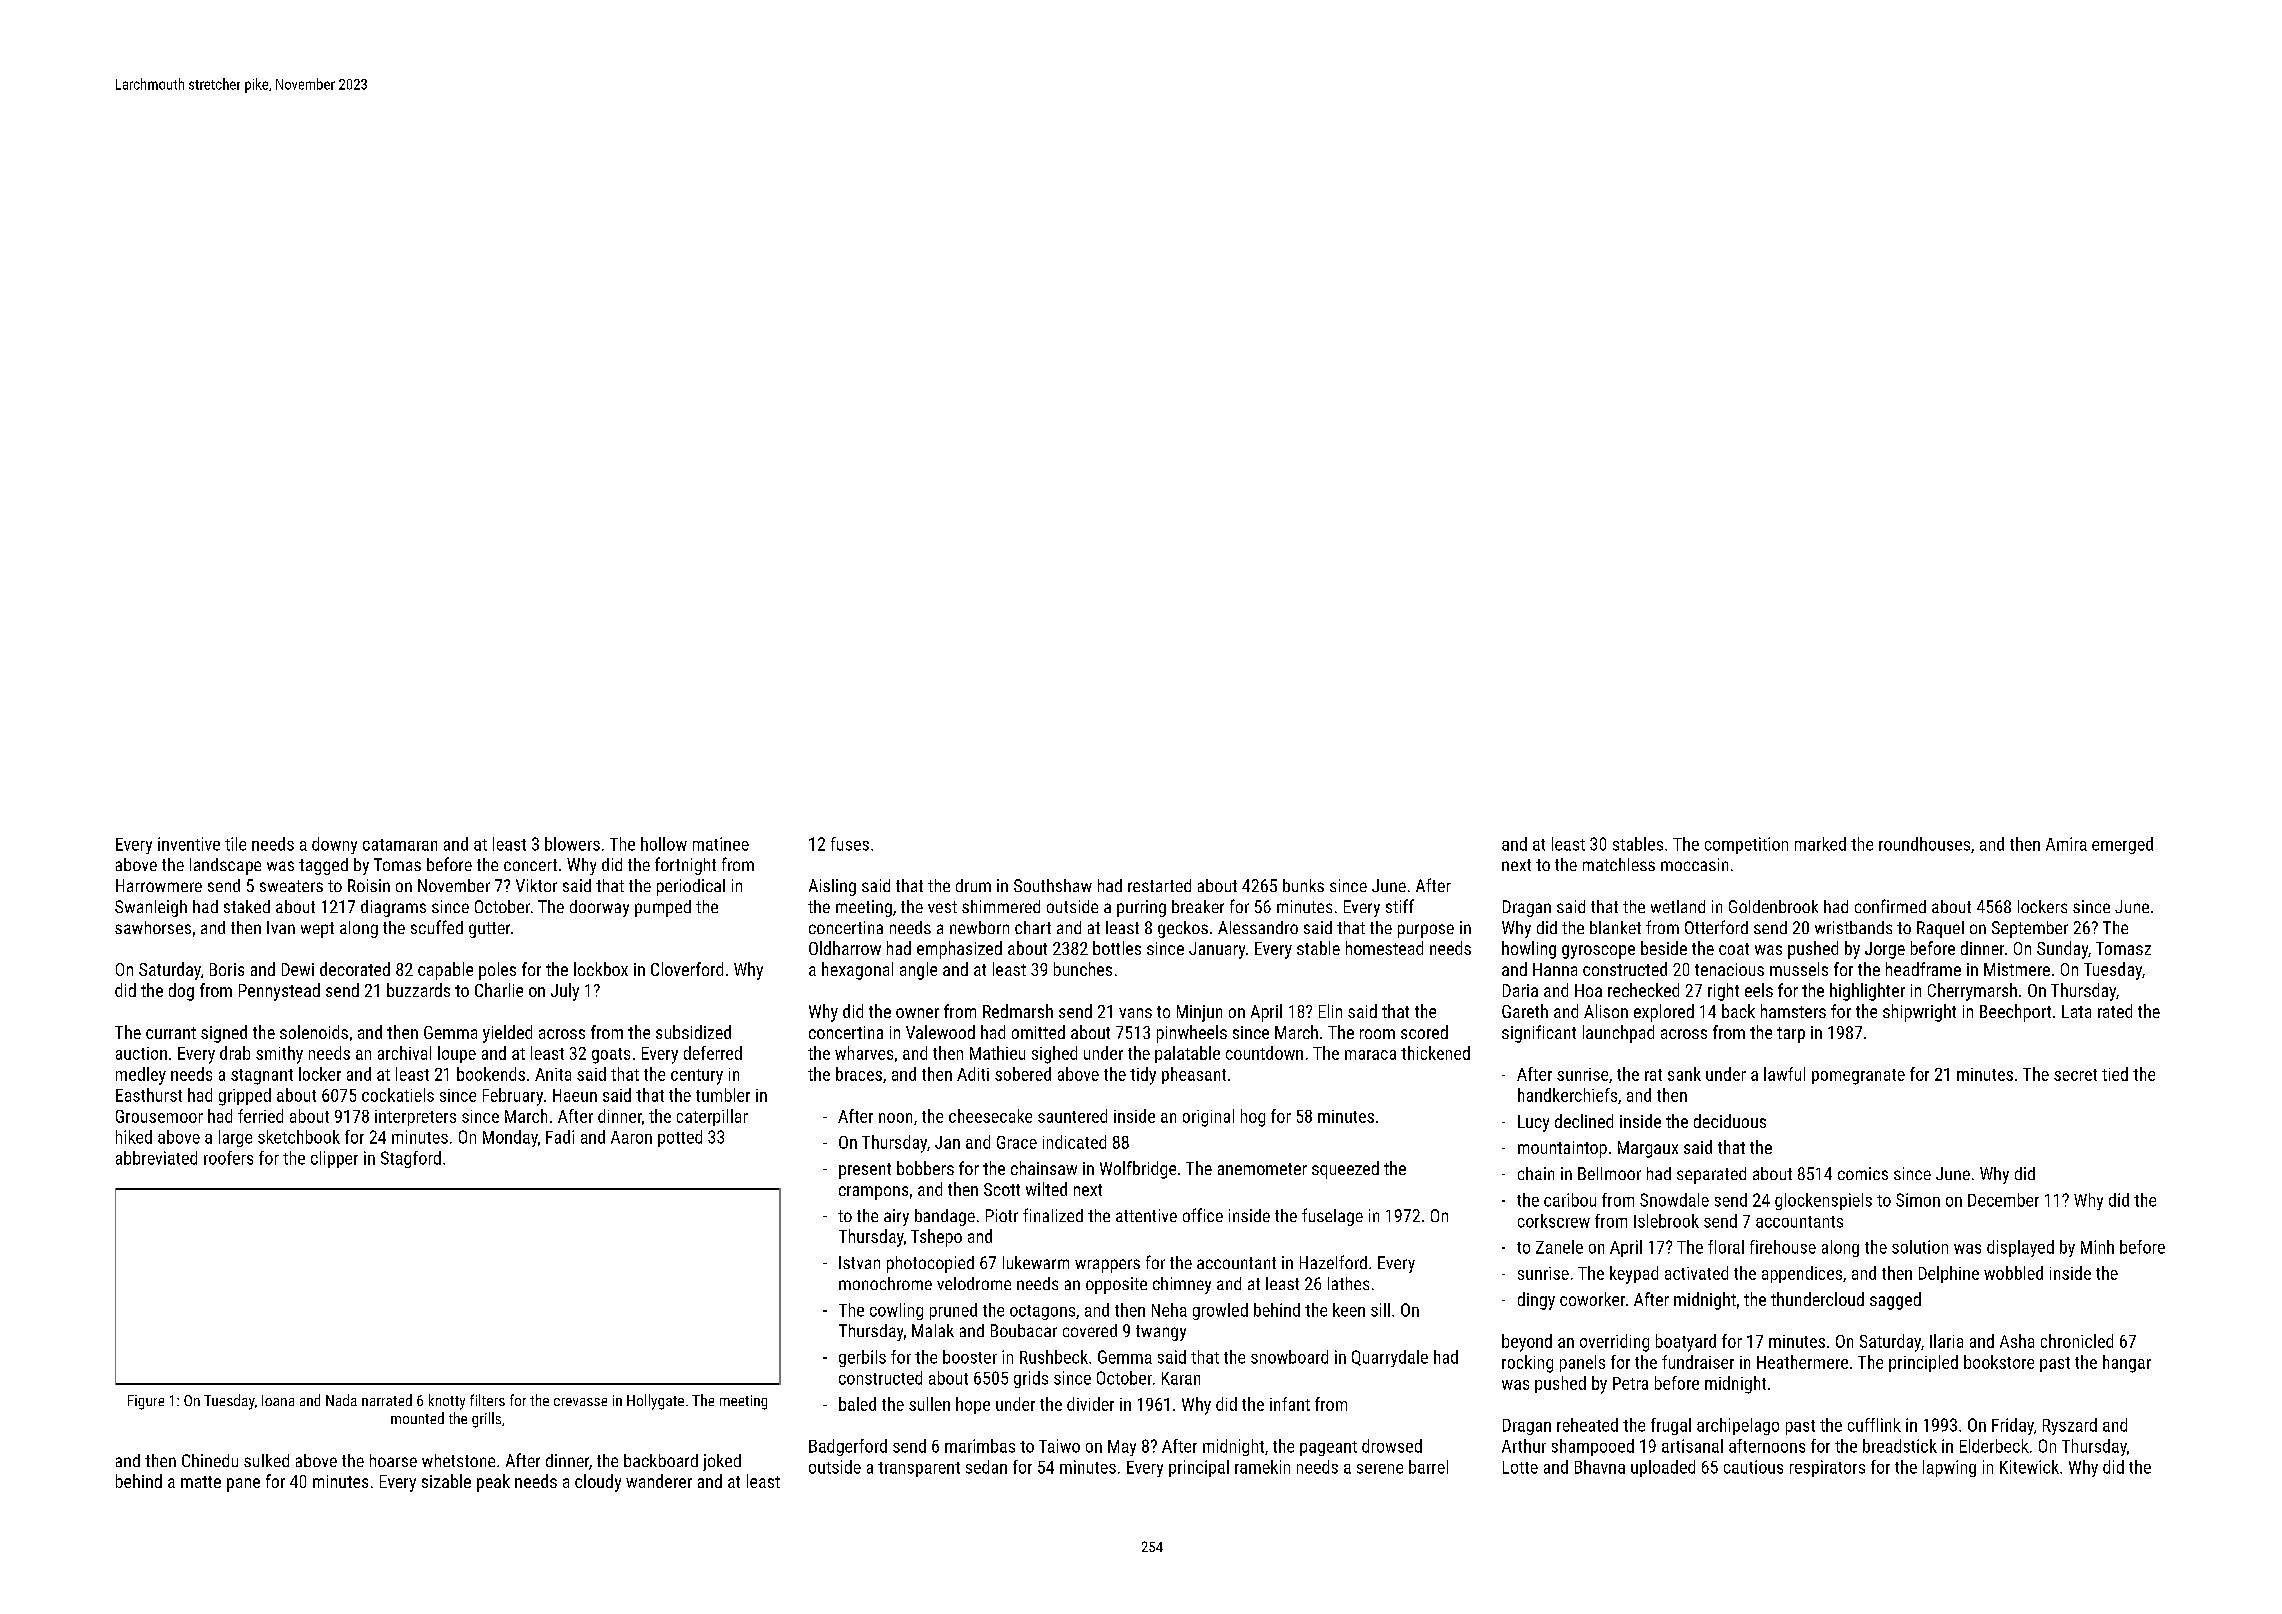 The image size is (2282, 1614). I want to click on fuselage, so click(1332, 1217).
